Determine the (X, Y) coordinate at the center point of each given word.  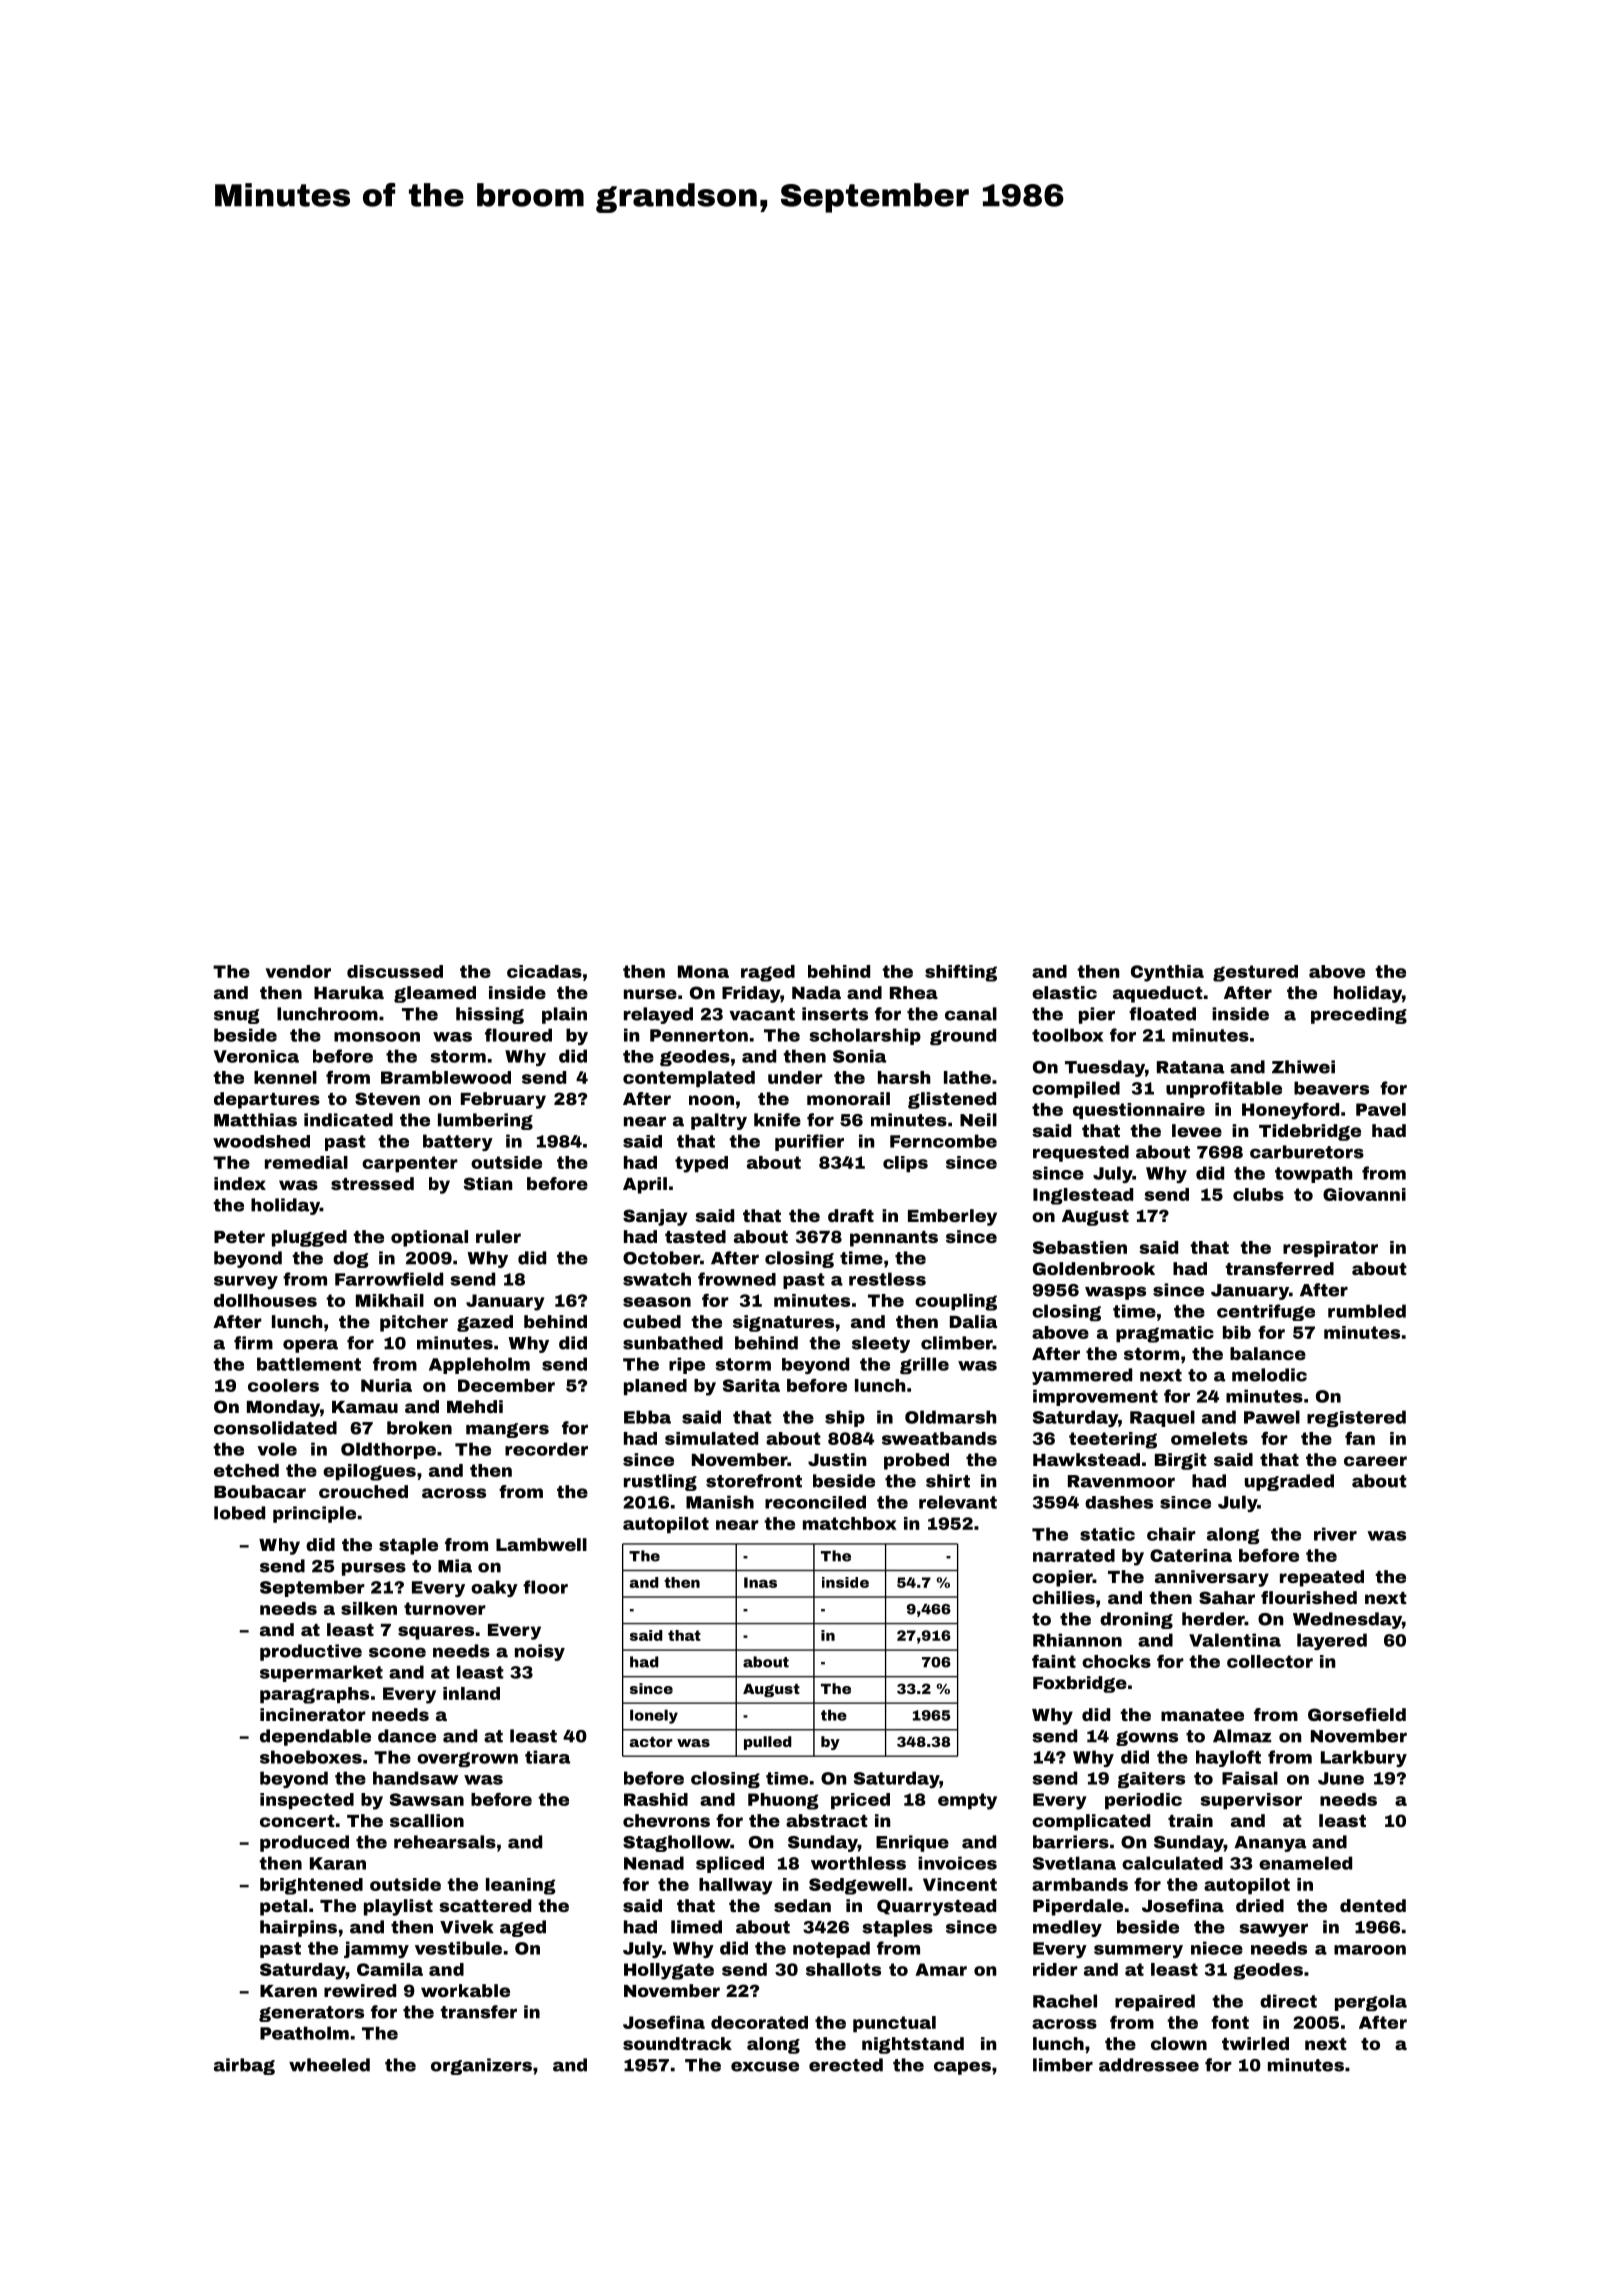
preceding (1359, 1015)
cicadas (544, 971)
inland (471, 1693)
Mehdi (475, 1406)
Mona (703, 971)
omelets (1209, 1438)
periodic (1143, 1801)
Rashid (656, 1799)
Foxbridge (1080, 1684)
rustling (660, 1482)
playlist (398, 1907)
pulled (768, 1743)
